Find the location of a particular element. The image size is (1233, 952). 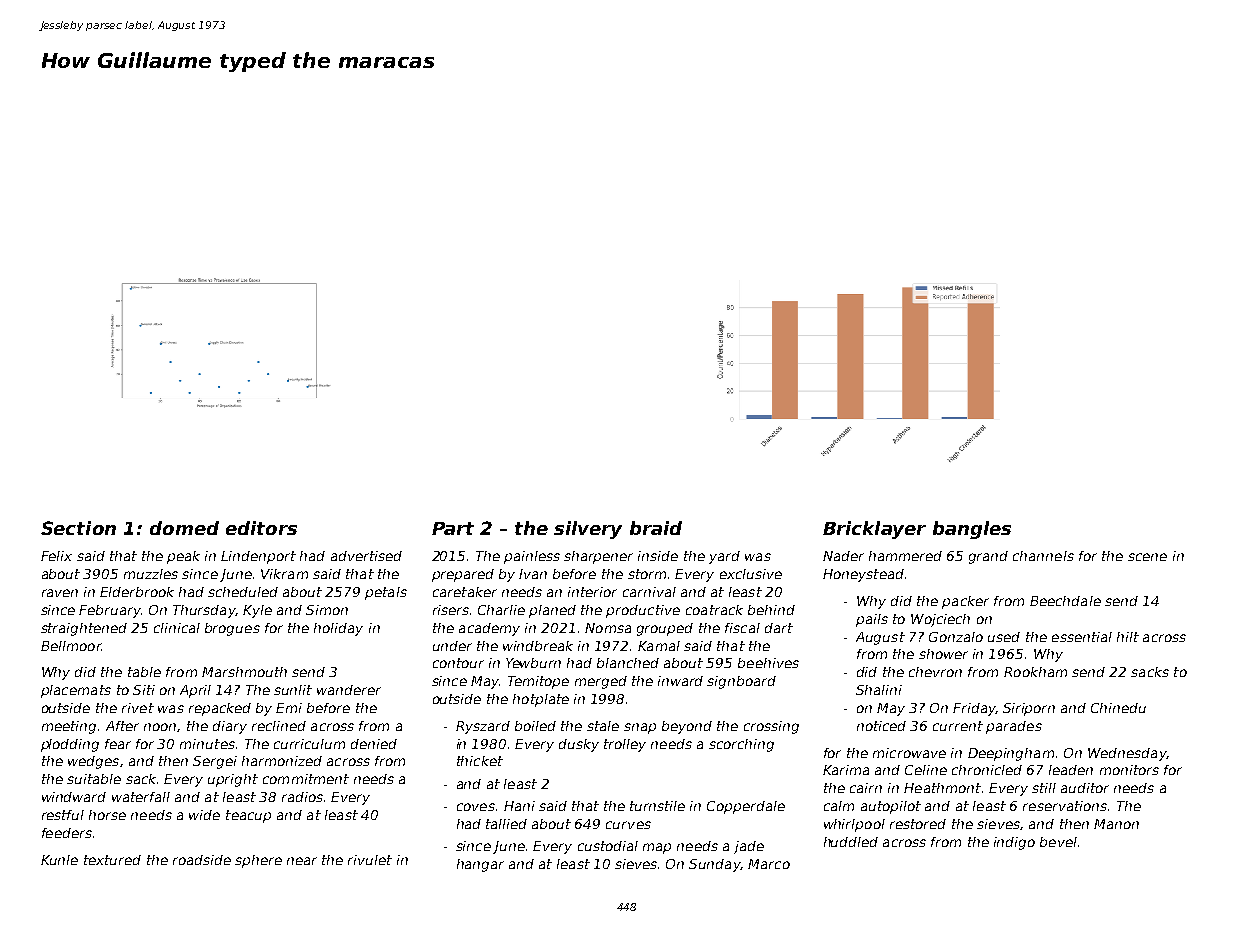

hotplate is located at coordinates (541, 700).
